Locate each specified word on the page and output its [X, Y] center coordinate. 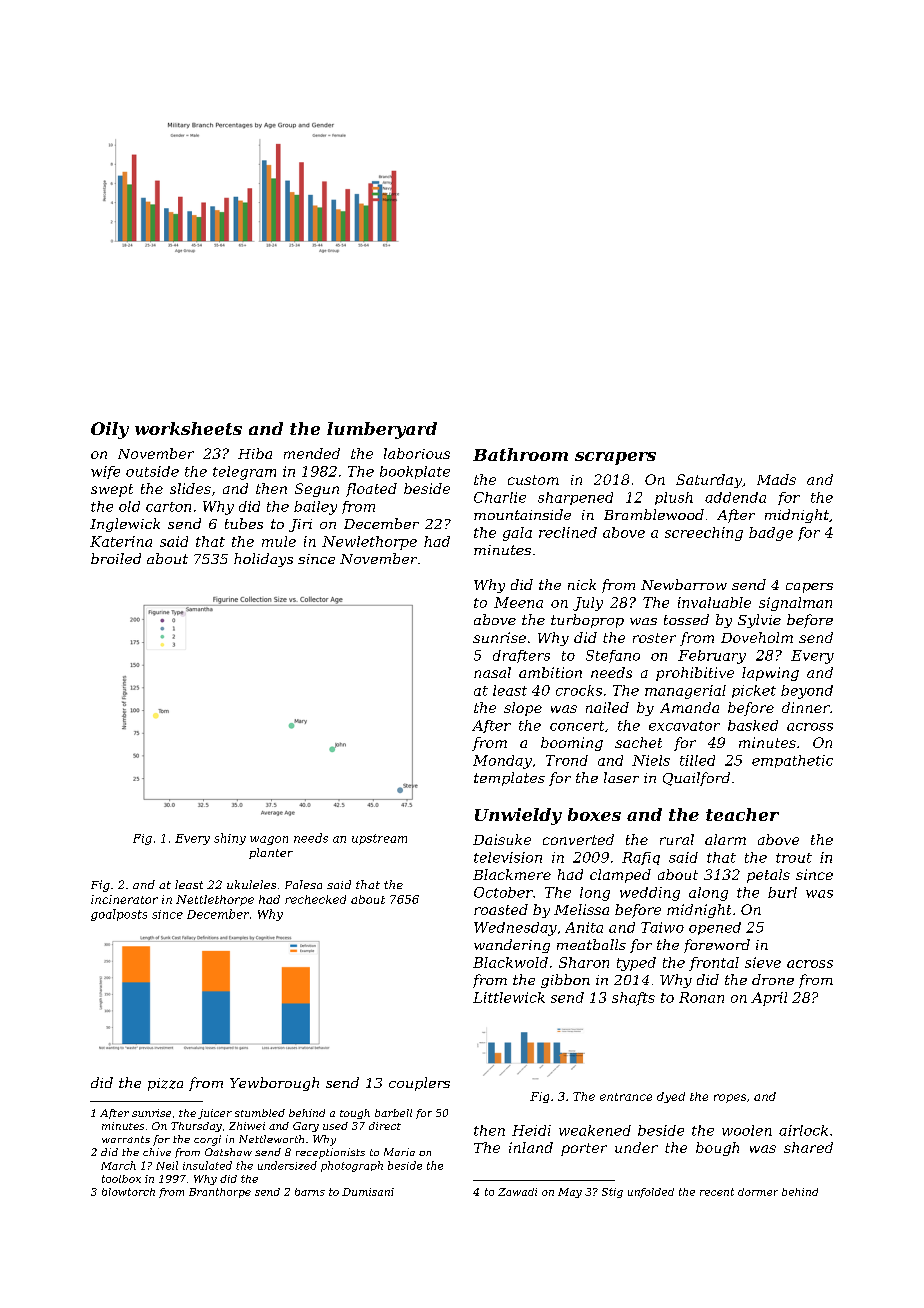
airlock [803, 1130]
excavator [684, 726]
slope [523, 709]
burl [782, 892]
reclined [568, 532]
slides [190, 488]
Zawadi [517, 1192]
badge [771, 534]
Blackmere [512, 874]
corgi [207, 1140]
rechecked [315, 899]
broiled [116, 558]
